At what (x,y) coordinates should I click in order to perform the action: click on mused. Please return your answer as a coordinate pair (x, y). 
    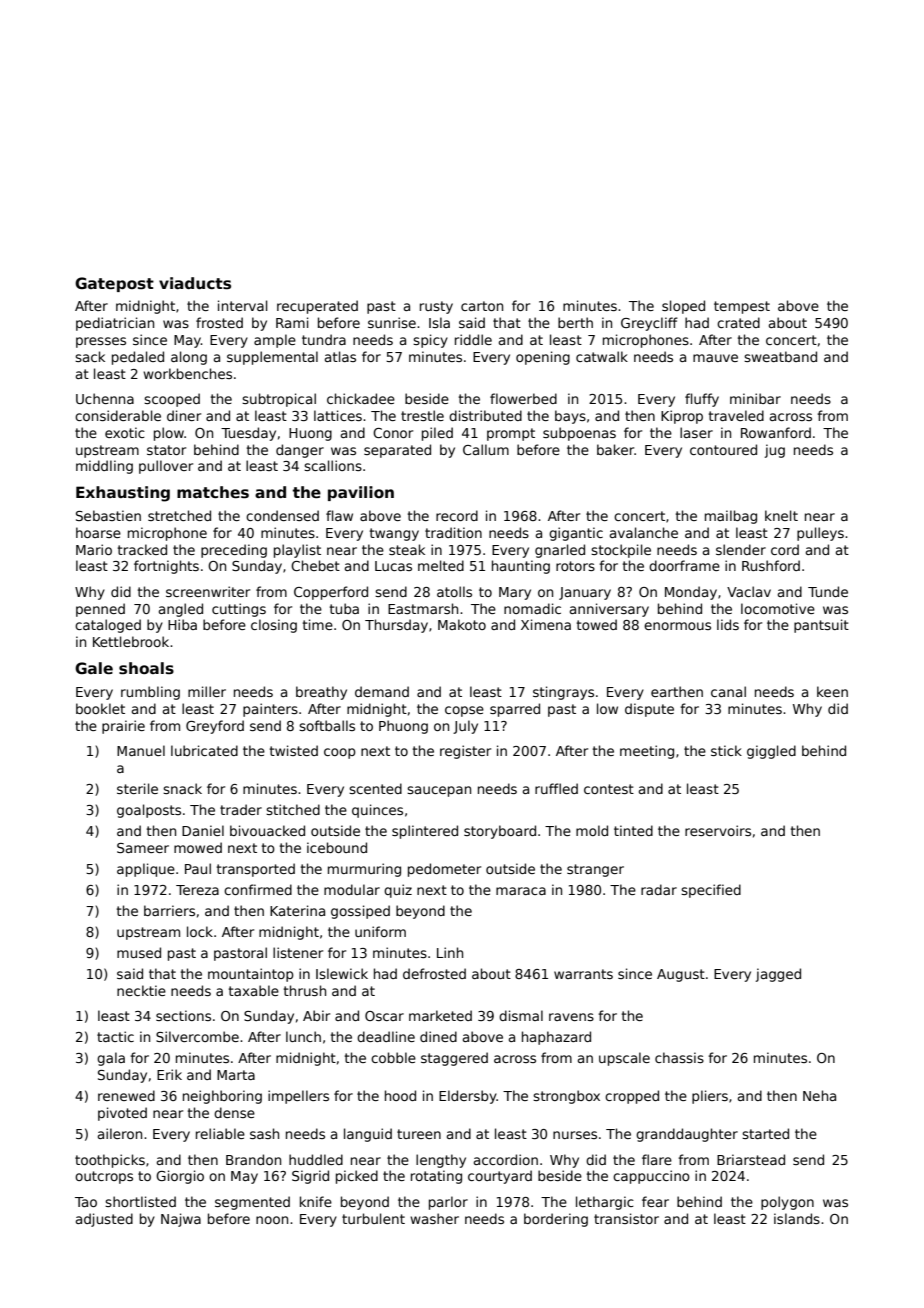
    Looking at the image, I should click on (139, 952).
